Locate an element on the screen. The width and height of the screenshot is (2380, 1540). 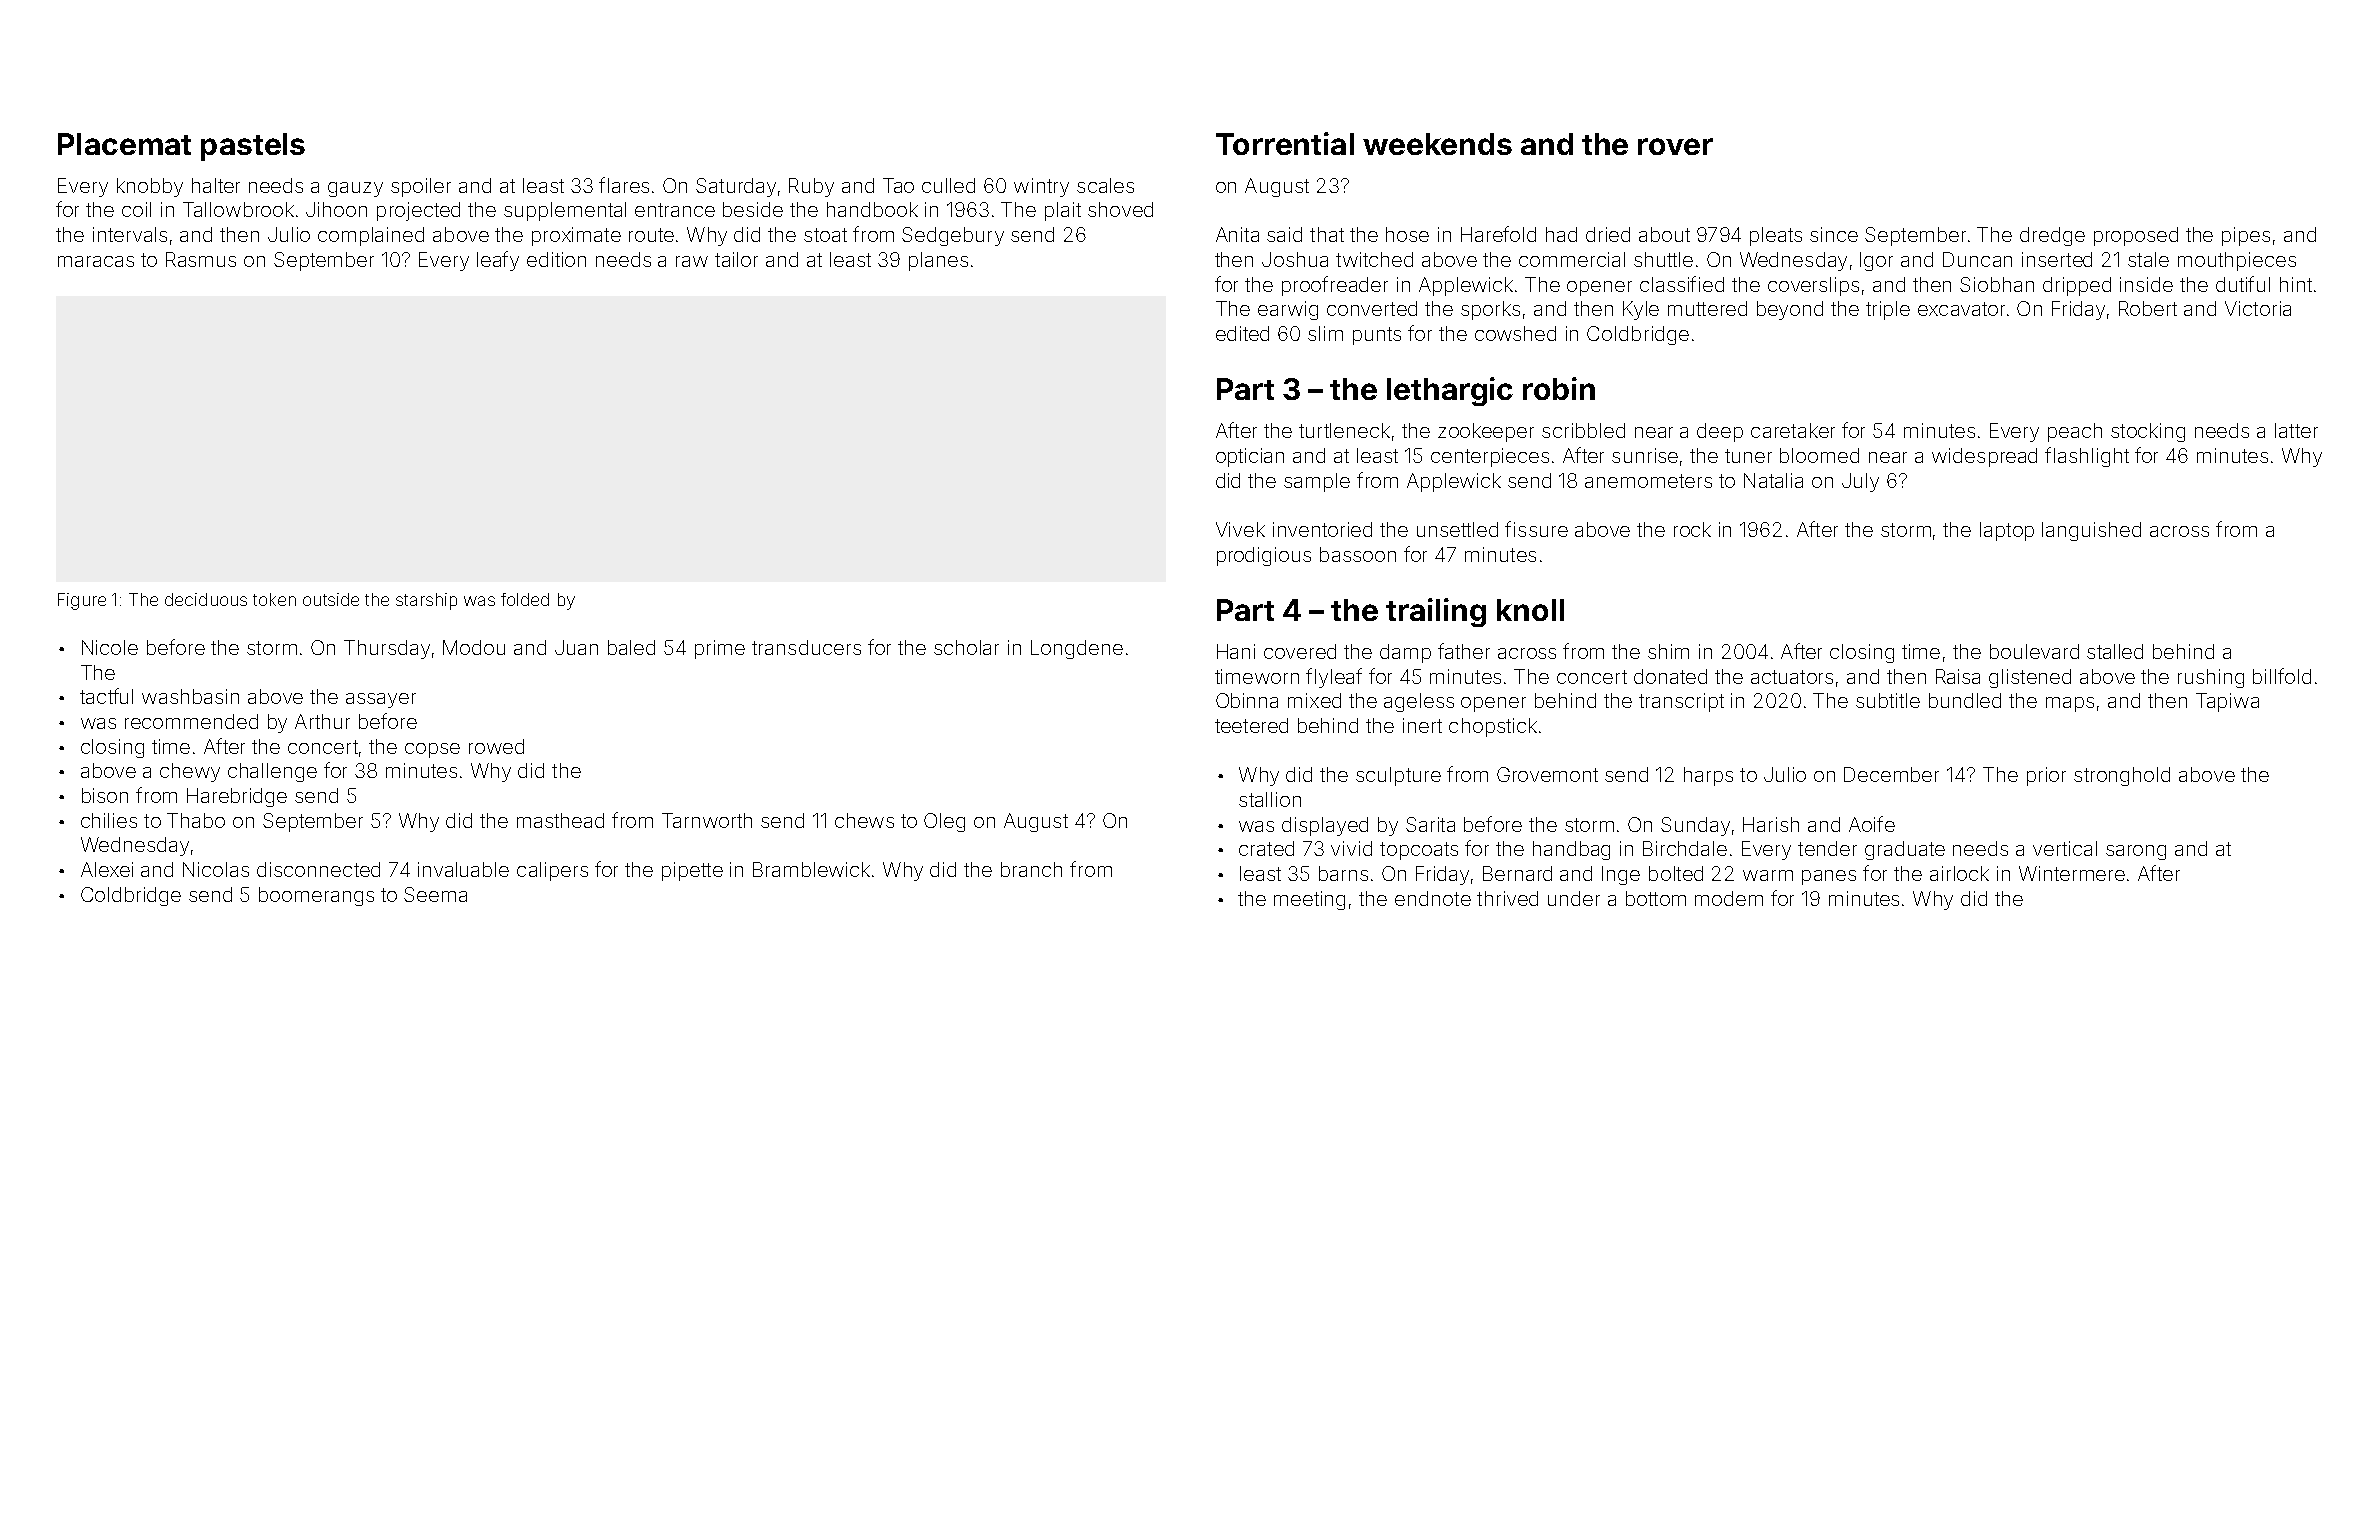
latter is located at coordinates (2296, 430).
